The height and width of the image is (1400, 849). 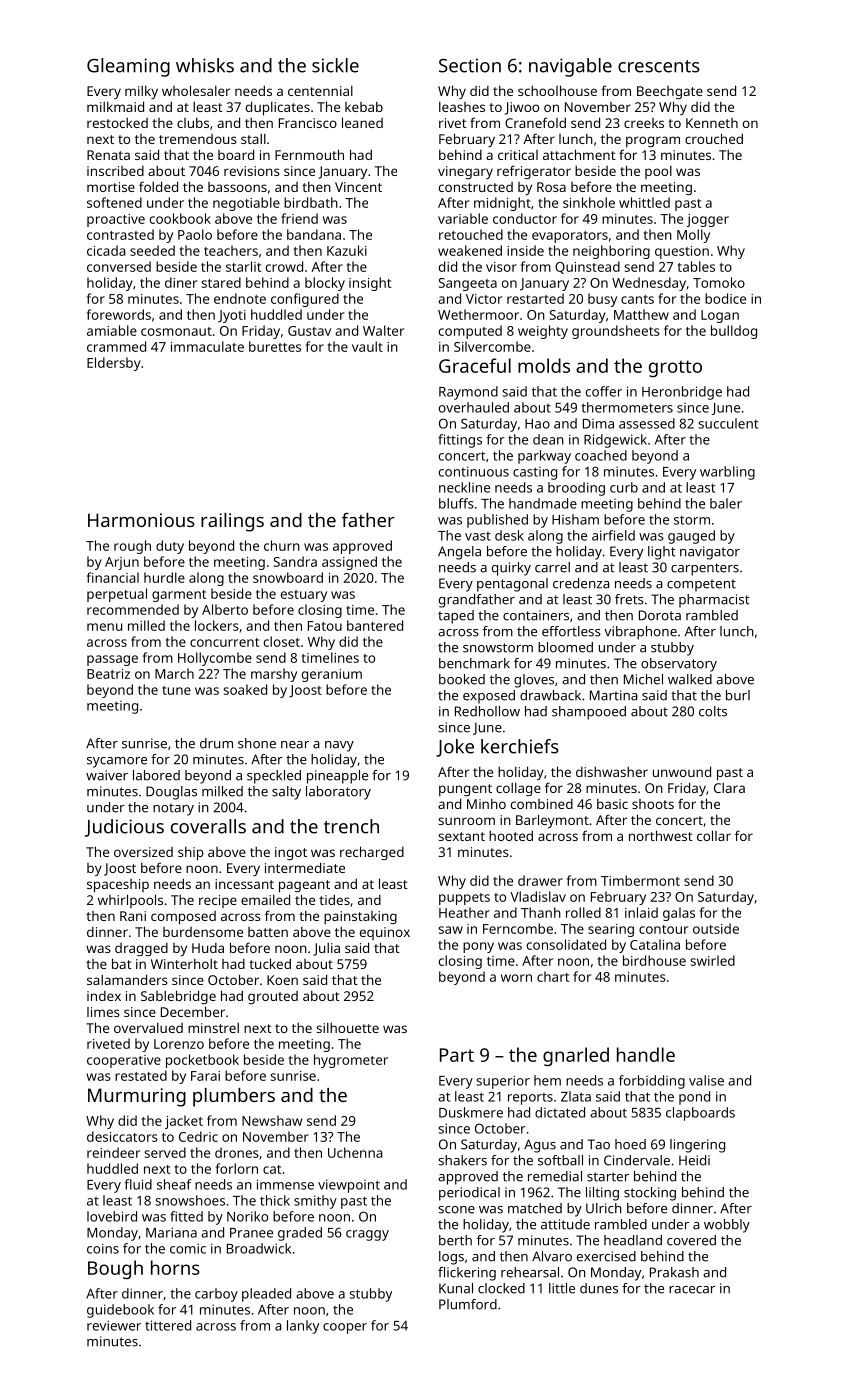 I want to click on Harmonious, so click(x=141, y=520).
